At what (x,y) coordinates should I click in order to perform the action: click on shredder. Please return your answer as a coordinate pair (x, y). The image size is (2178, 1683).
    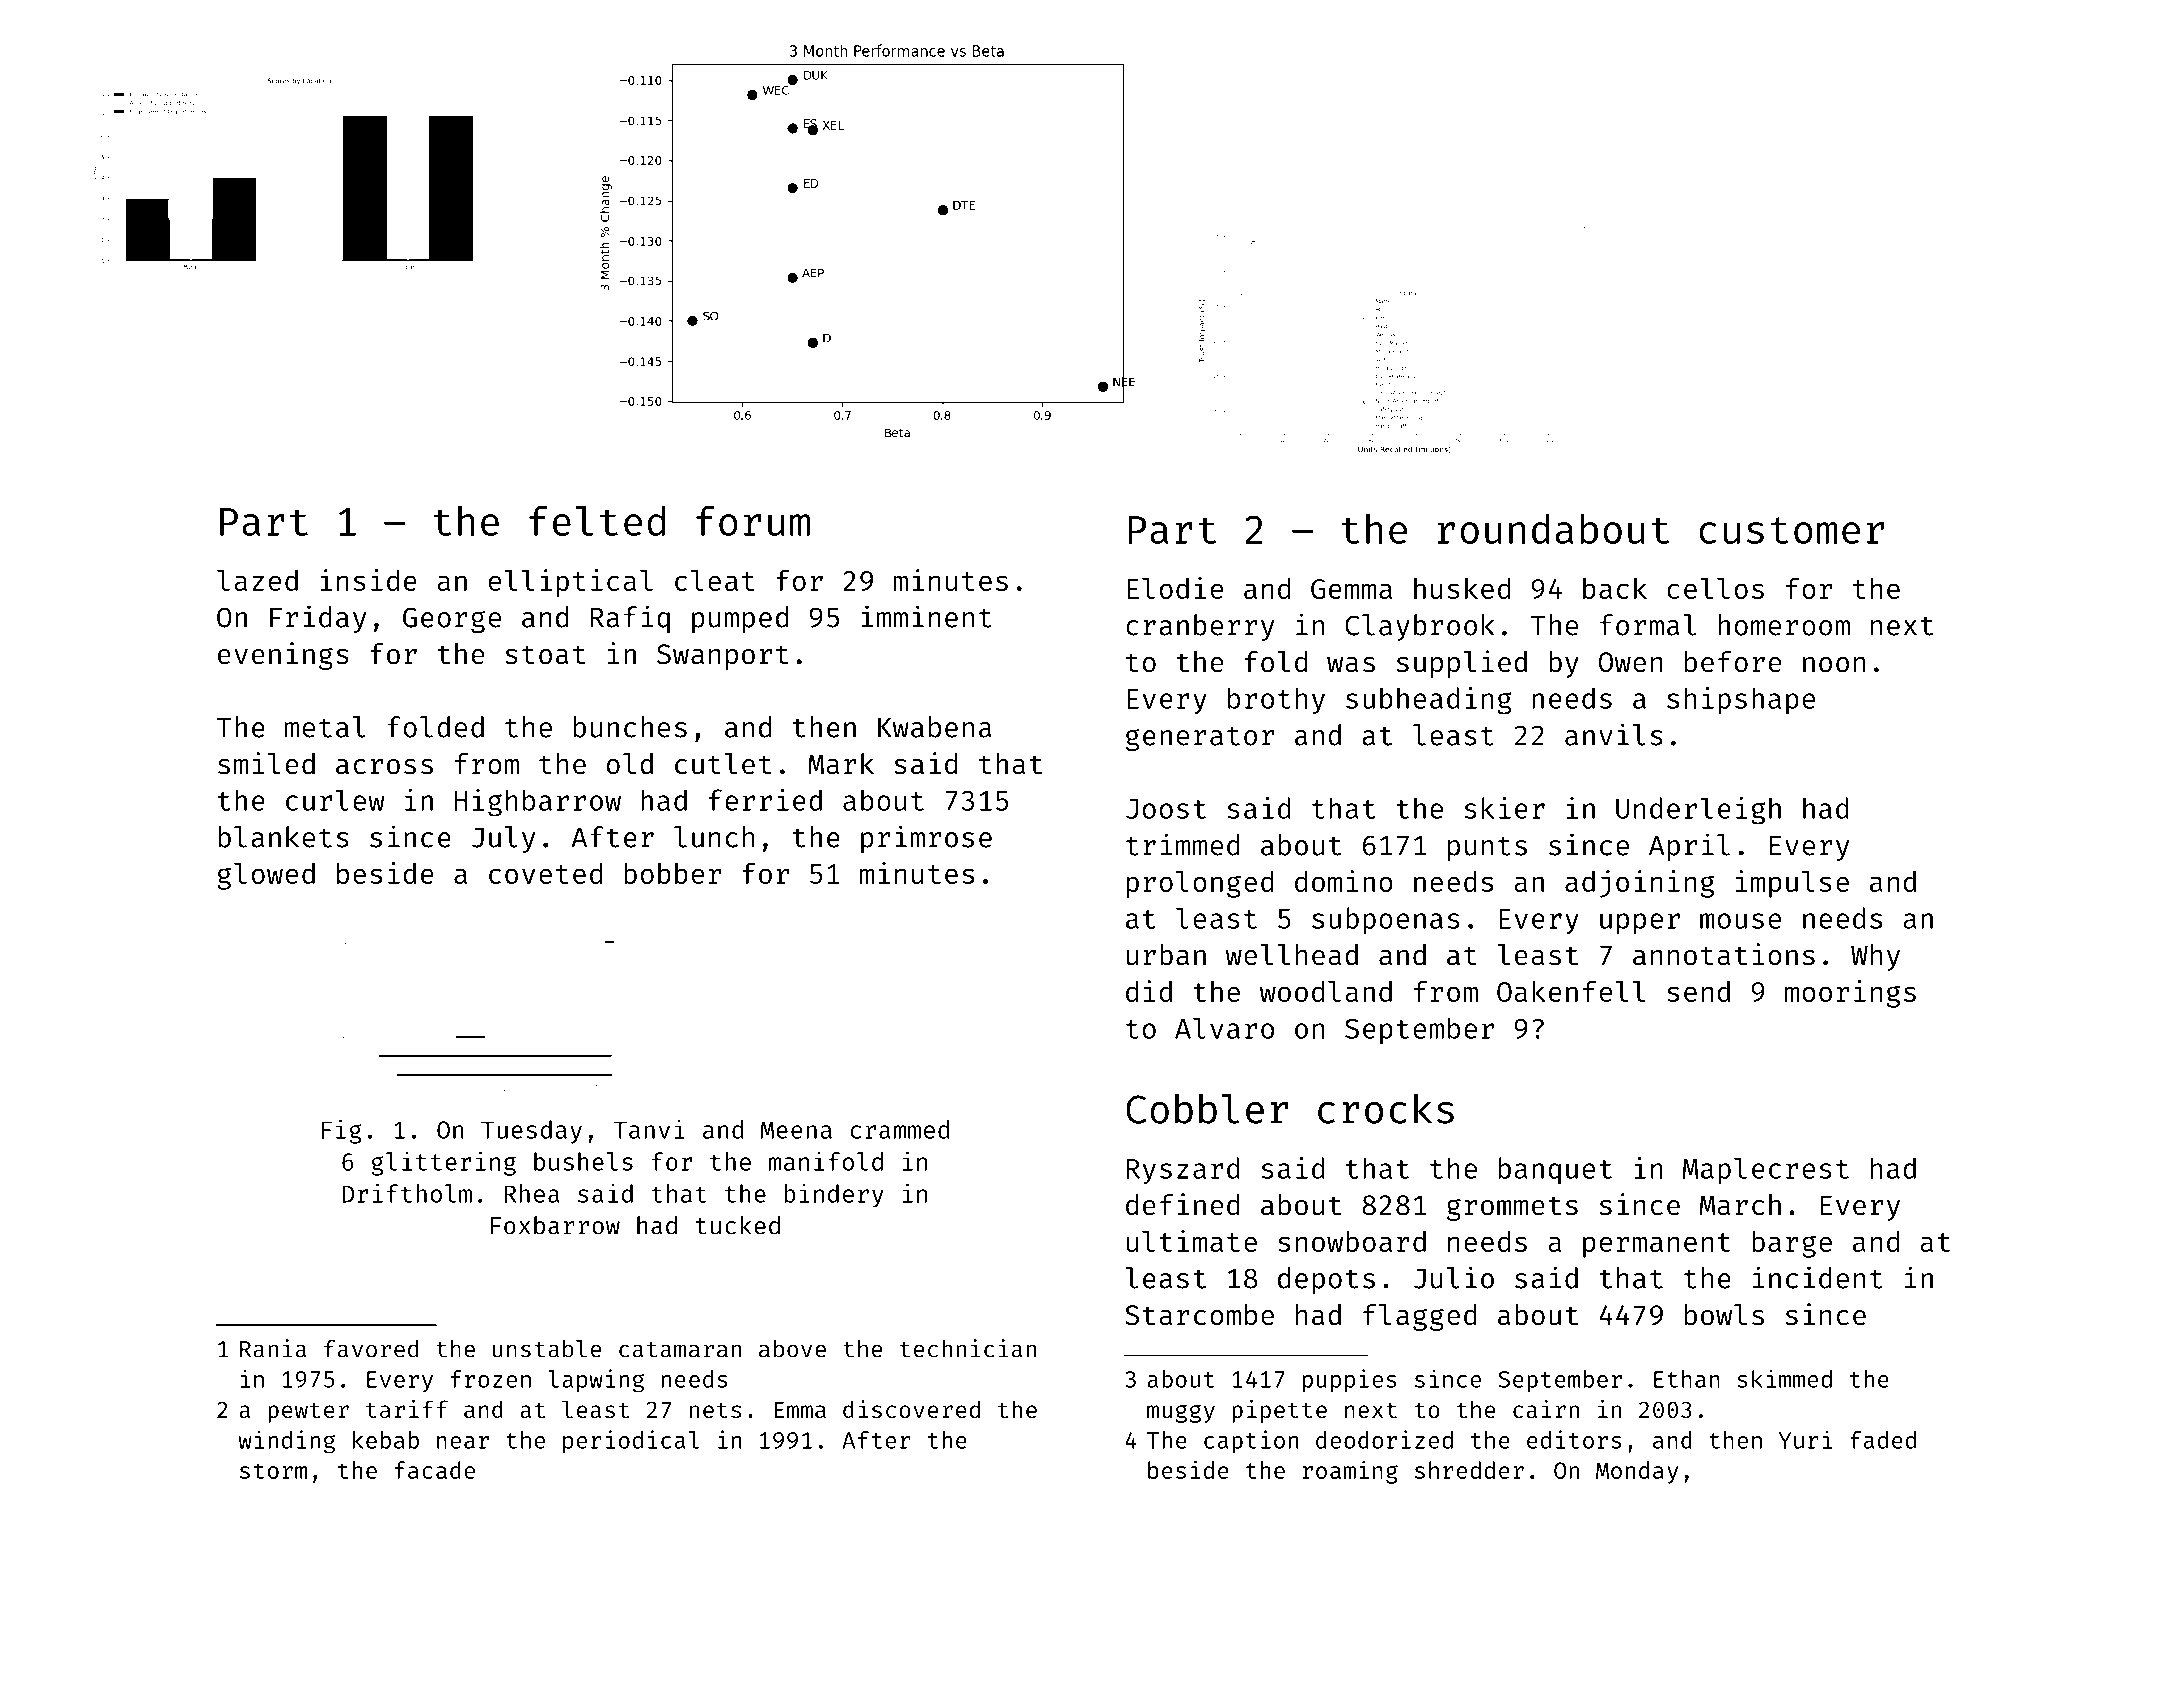
    Looking at the image, I should click on (1469, 1470).
